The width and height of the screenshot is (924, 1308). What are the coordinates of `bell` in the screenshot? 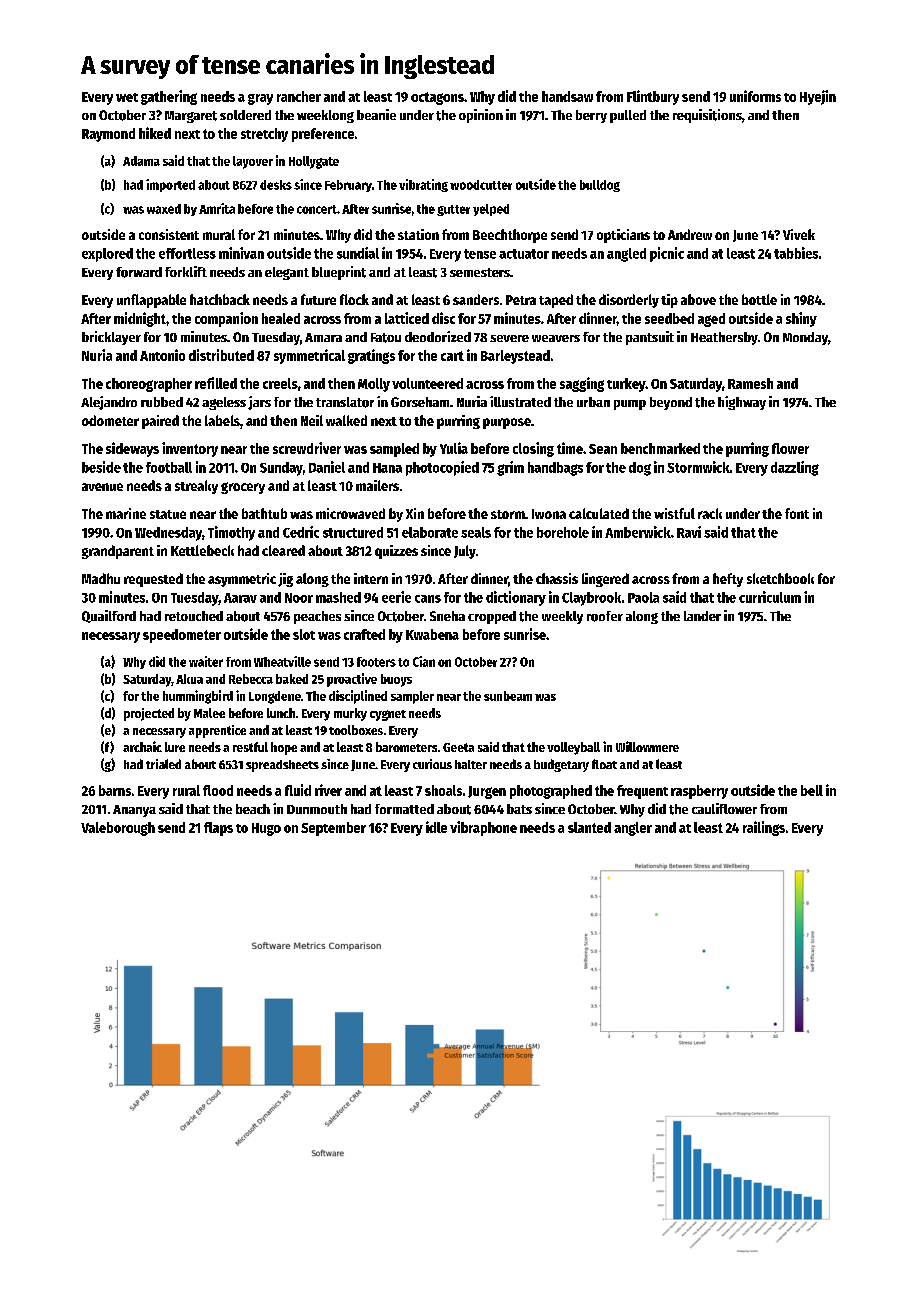 It's located at (812, 790).
